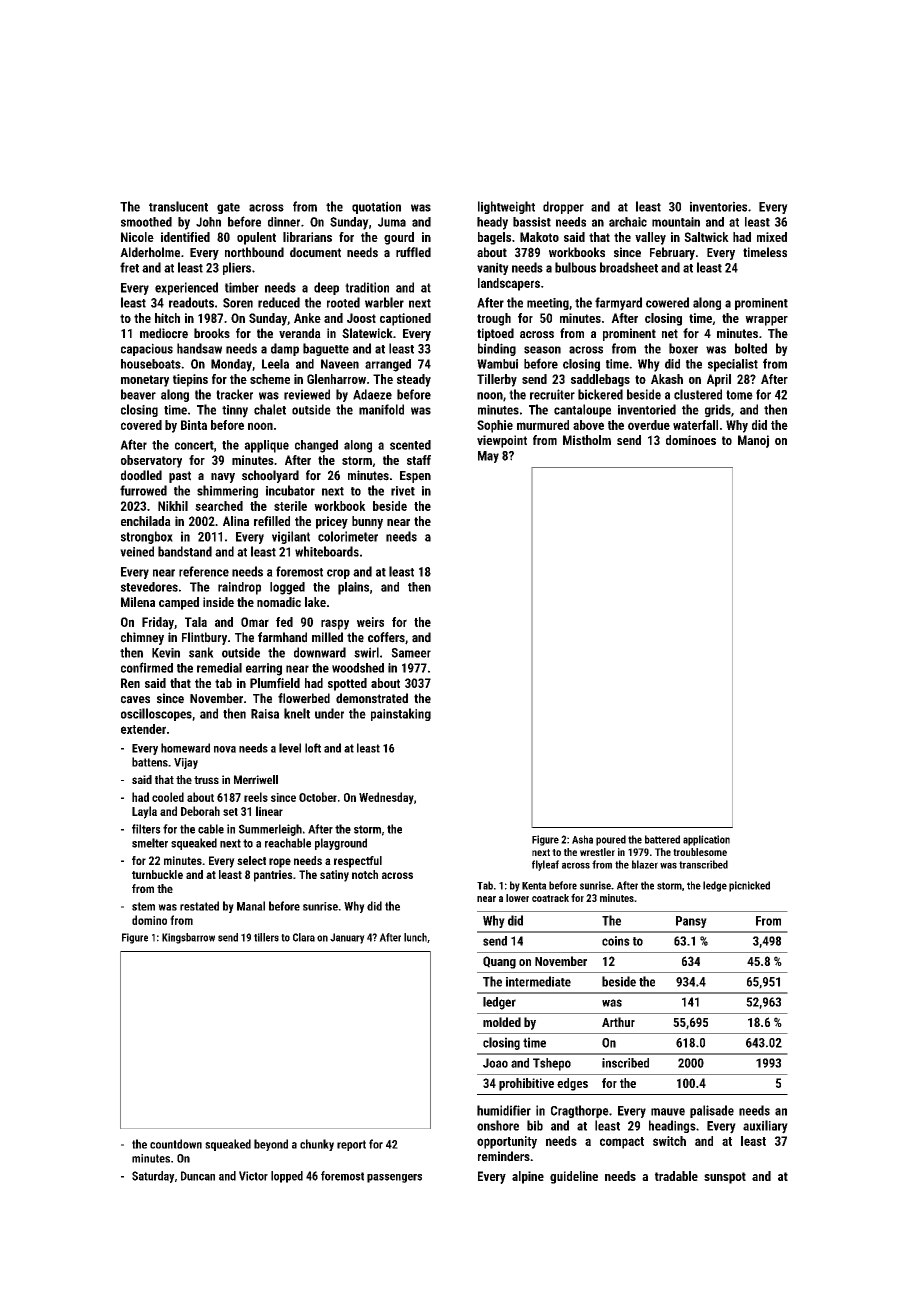 This screenshot has width=908, height=1316. Describe the element at coordinates (144, 812) in the screenshot. I see `Layla` at that location.
